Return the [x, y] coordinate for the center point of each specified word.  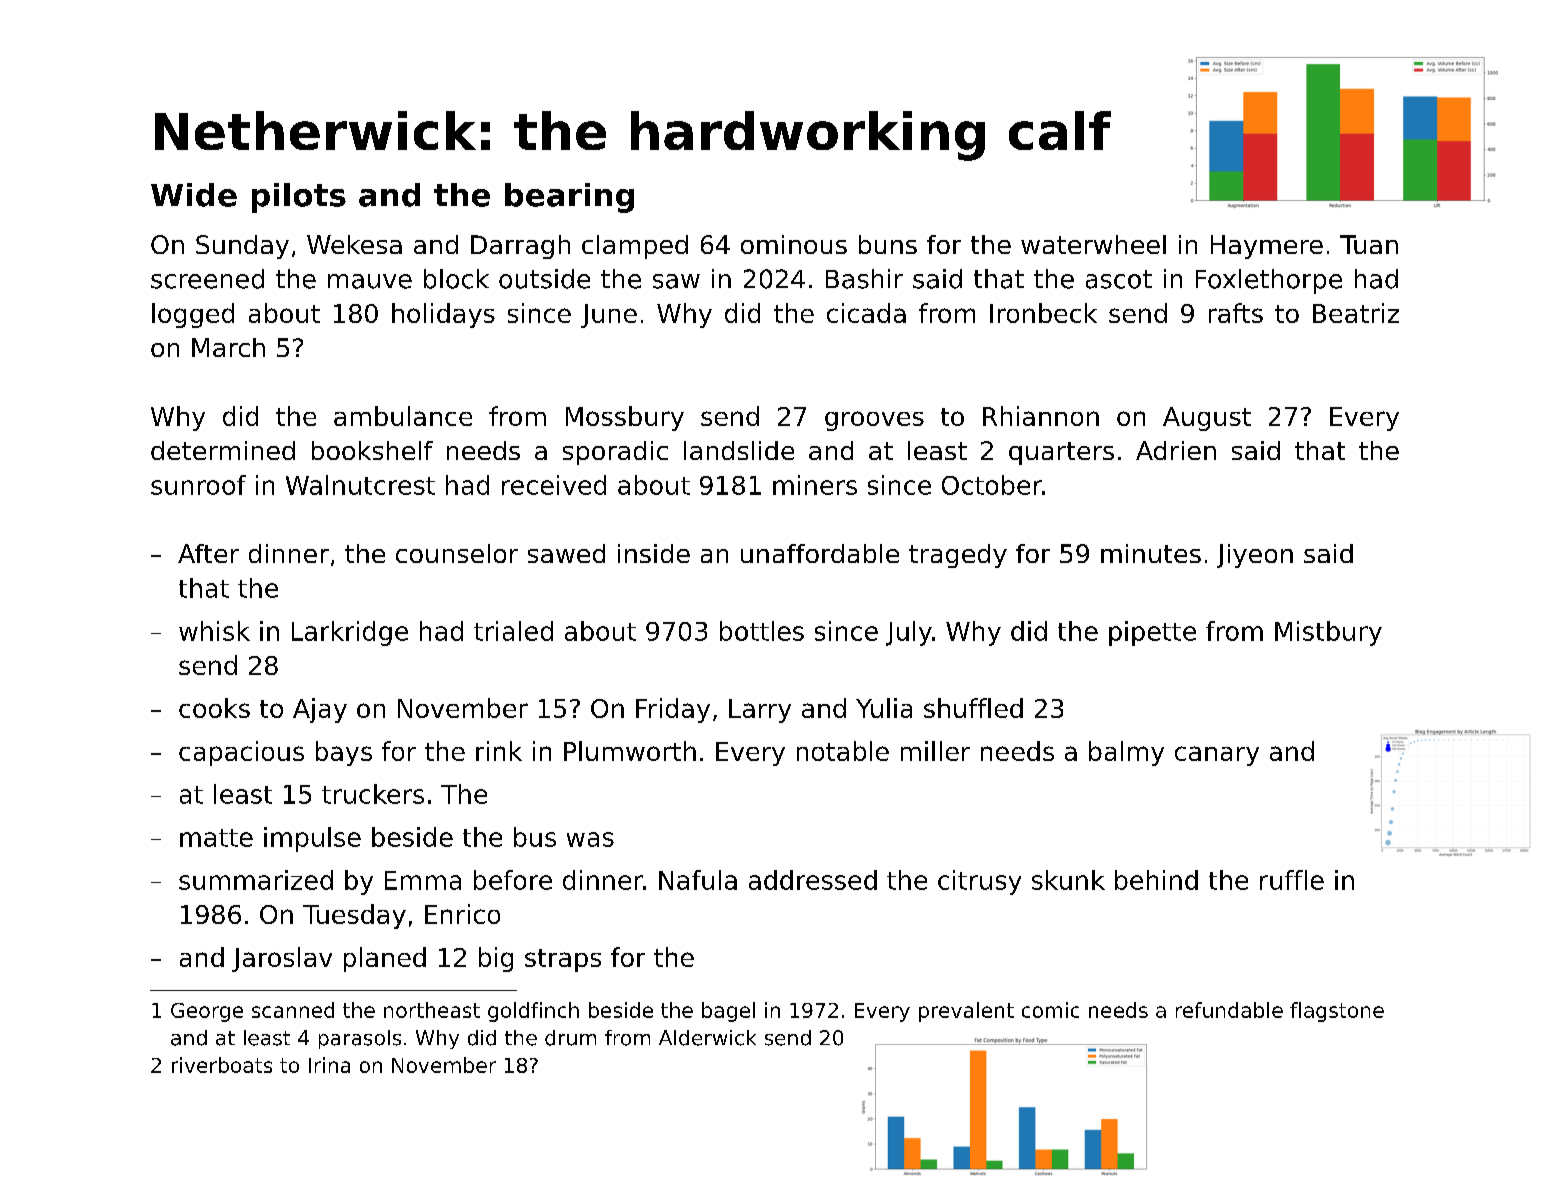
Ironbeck [1043, 313]
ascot [1119, 279]
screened [207, 279]
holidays [443, 315]
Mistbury [1328, 633]
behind [1156, 880]
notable [843, 751]
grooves [874, 421]
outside [544, 279]
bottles [762, 631]
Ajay [320, 710]
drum [570, 1038]
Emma [423, 880]
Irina [329, 1065]
